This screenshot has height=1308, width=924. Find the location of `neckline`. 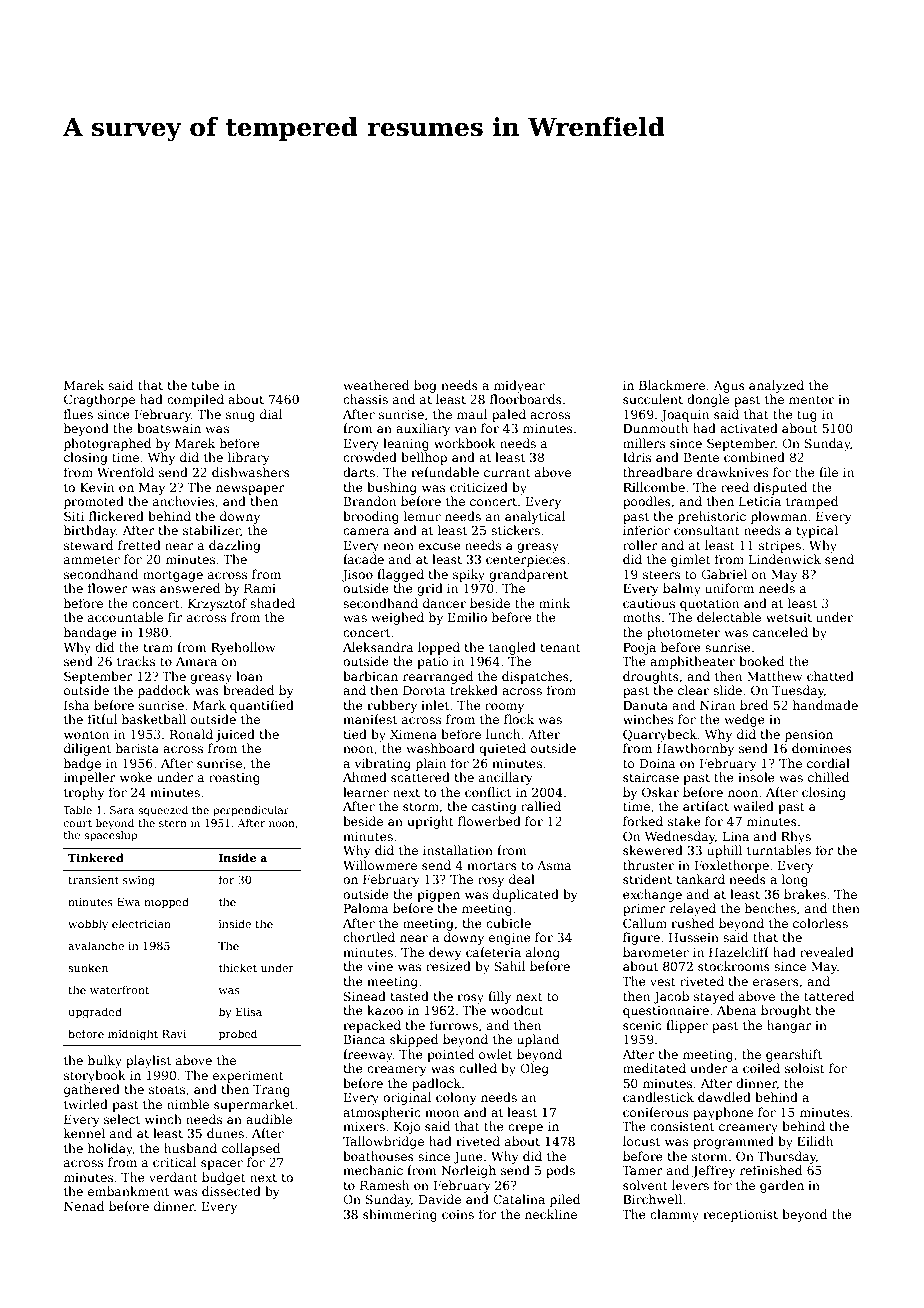

neckline is located at coordinates (551, 1214).
